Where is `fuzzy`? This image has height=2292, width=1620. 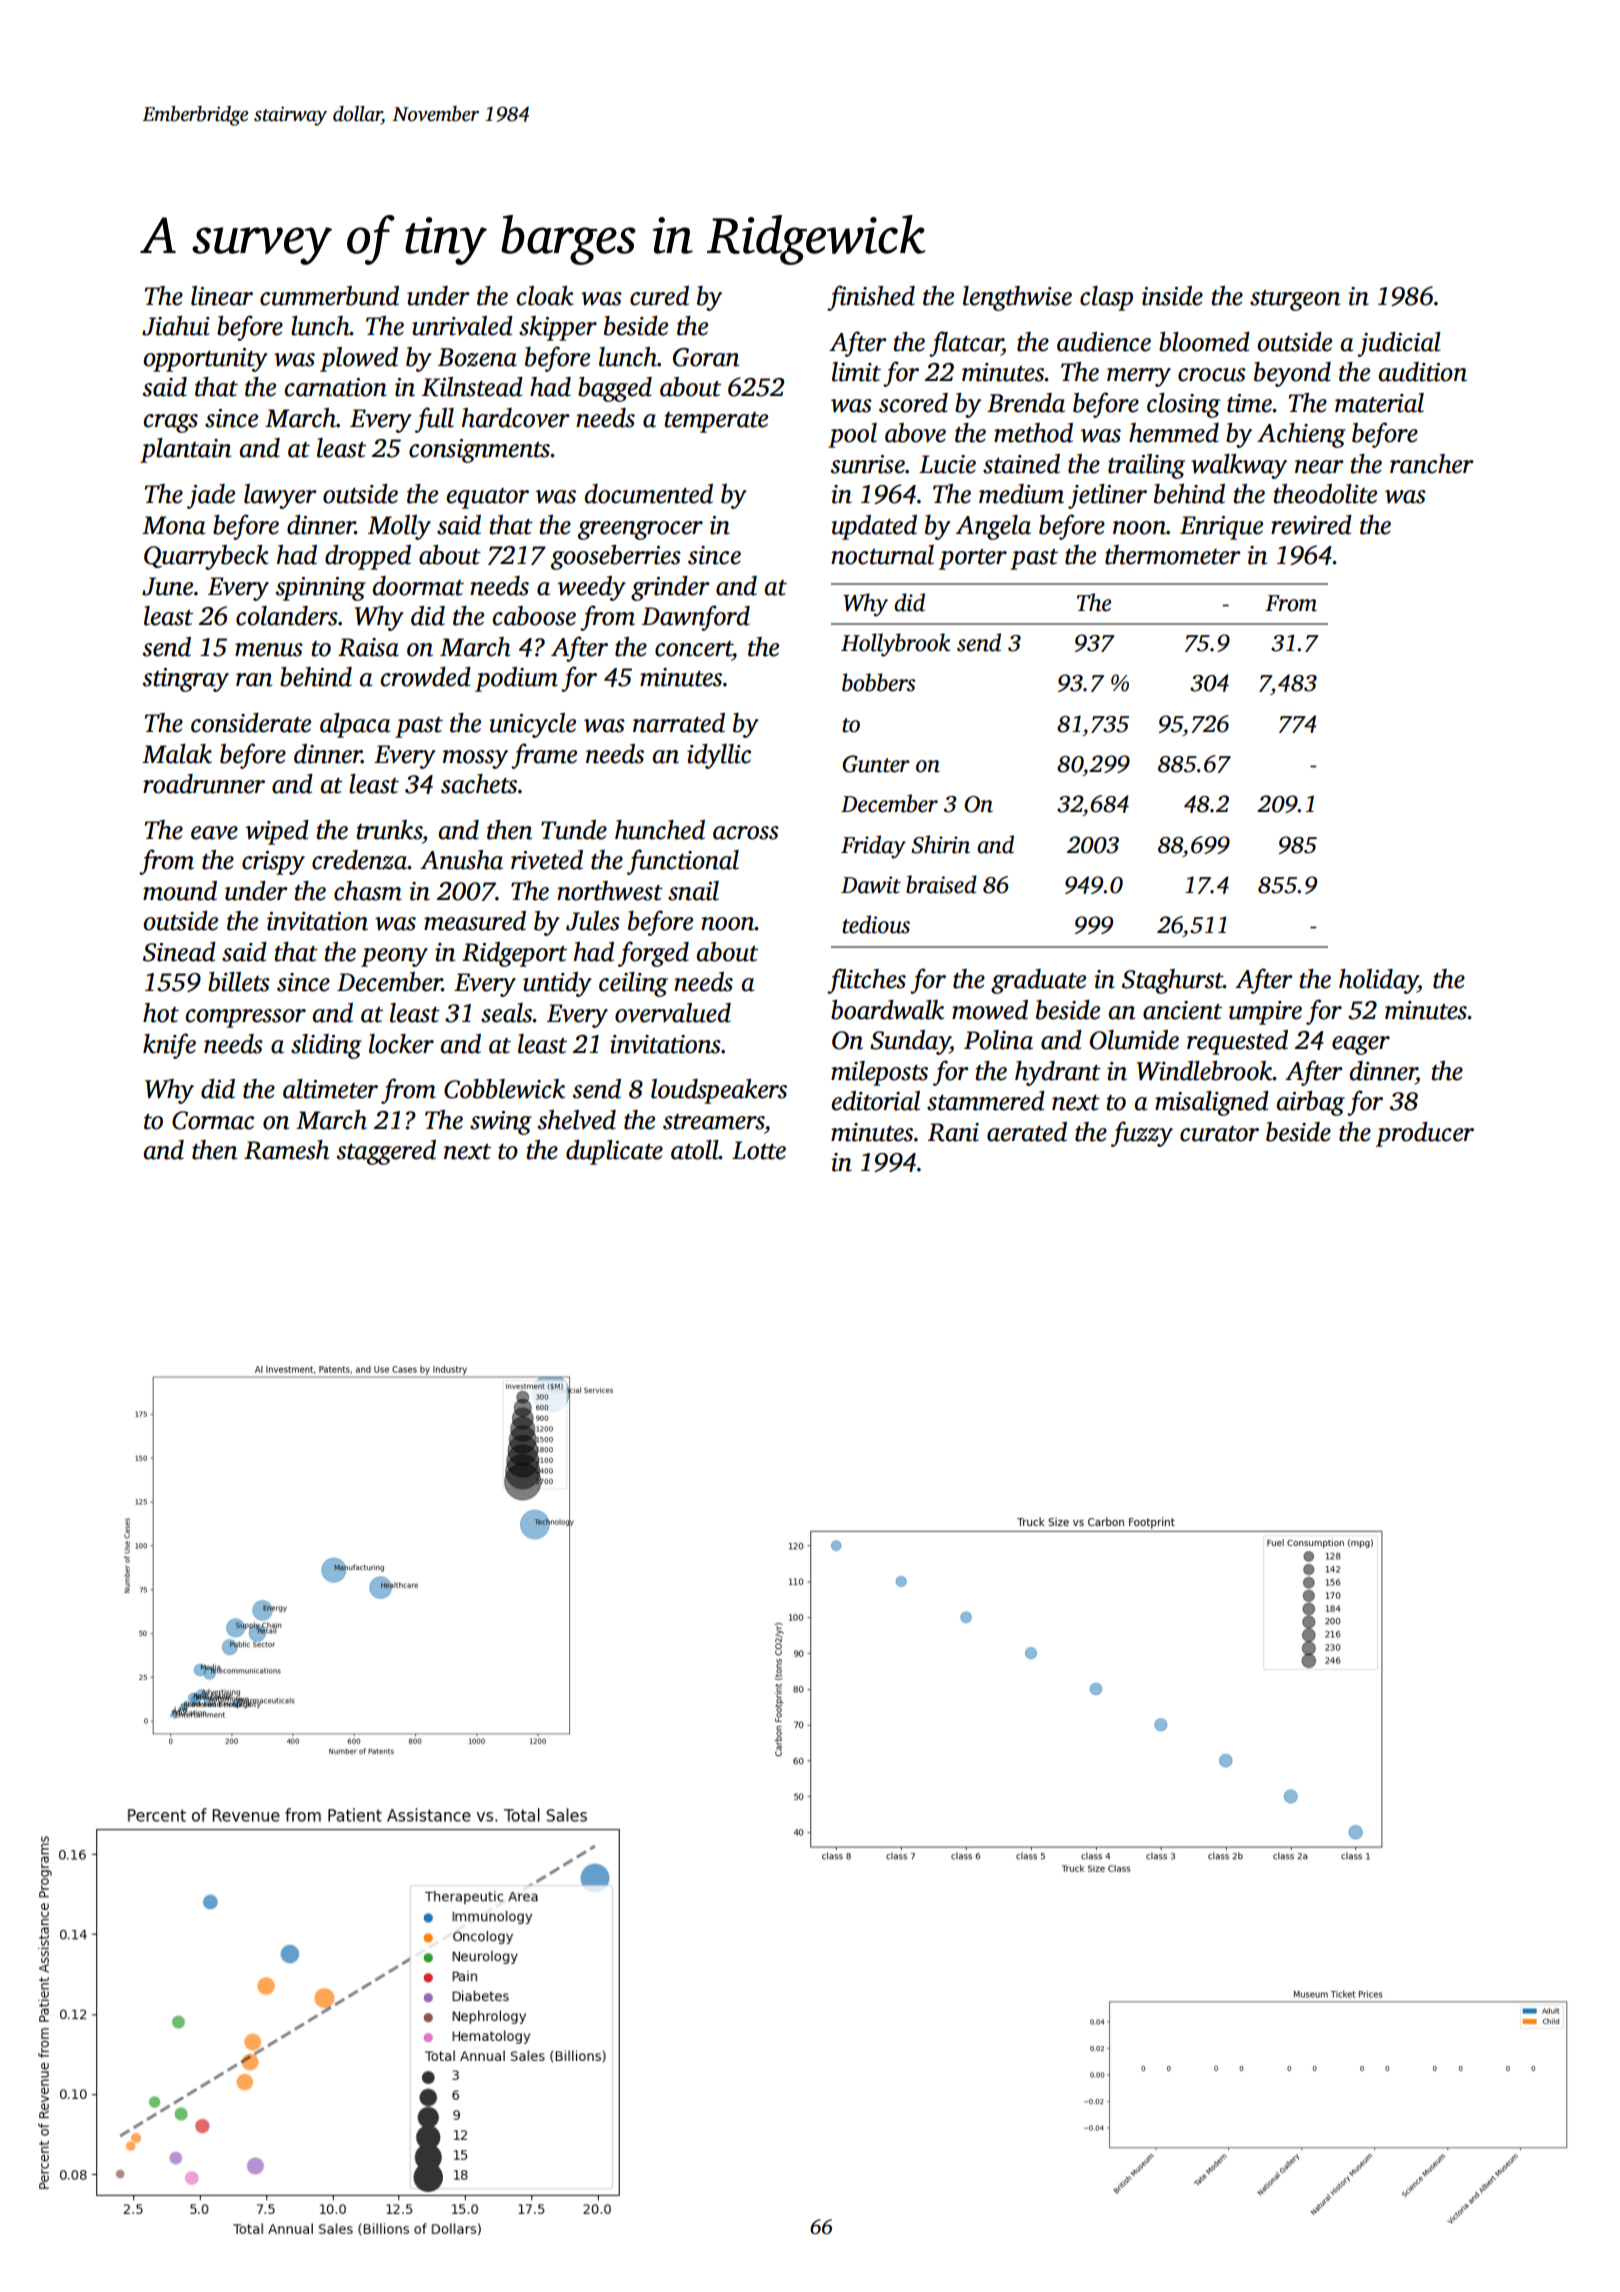 fuzzy is located at coordinates (1142, 1134).
